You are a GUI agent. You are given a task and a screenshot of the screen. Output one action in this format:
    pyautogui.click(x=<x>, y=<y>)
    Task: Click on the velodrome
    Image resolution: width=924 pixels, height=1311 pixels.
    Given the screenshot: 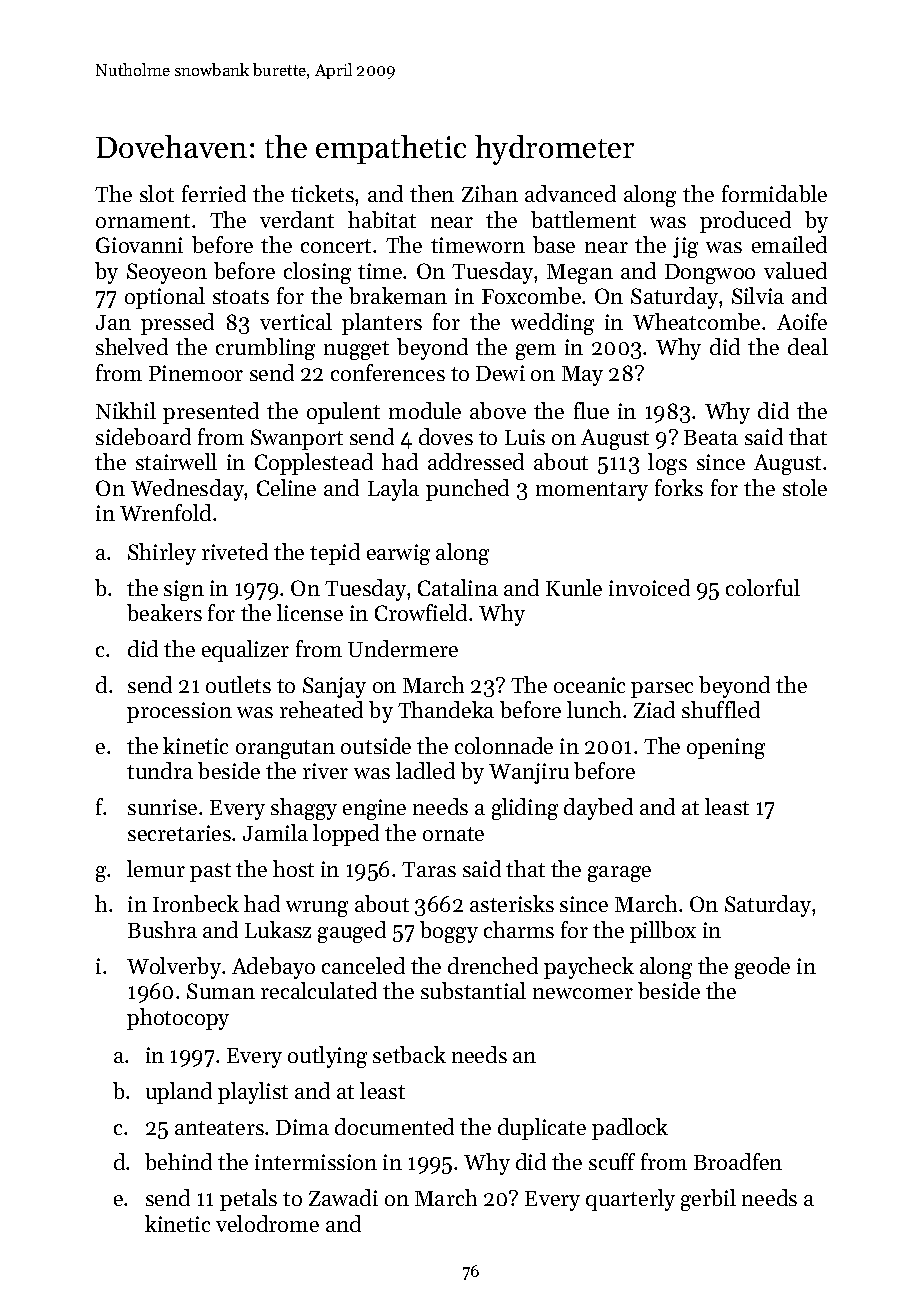 What is the action you would take?
    pyautogui.click(x=267, y=1223)
